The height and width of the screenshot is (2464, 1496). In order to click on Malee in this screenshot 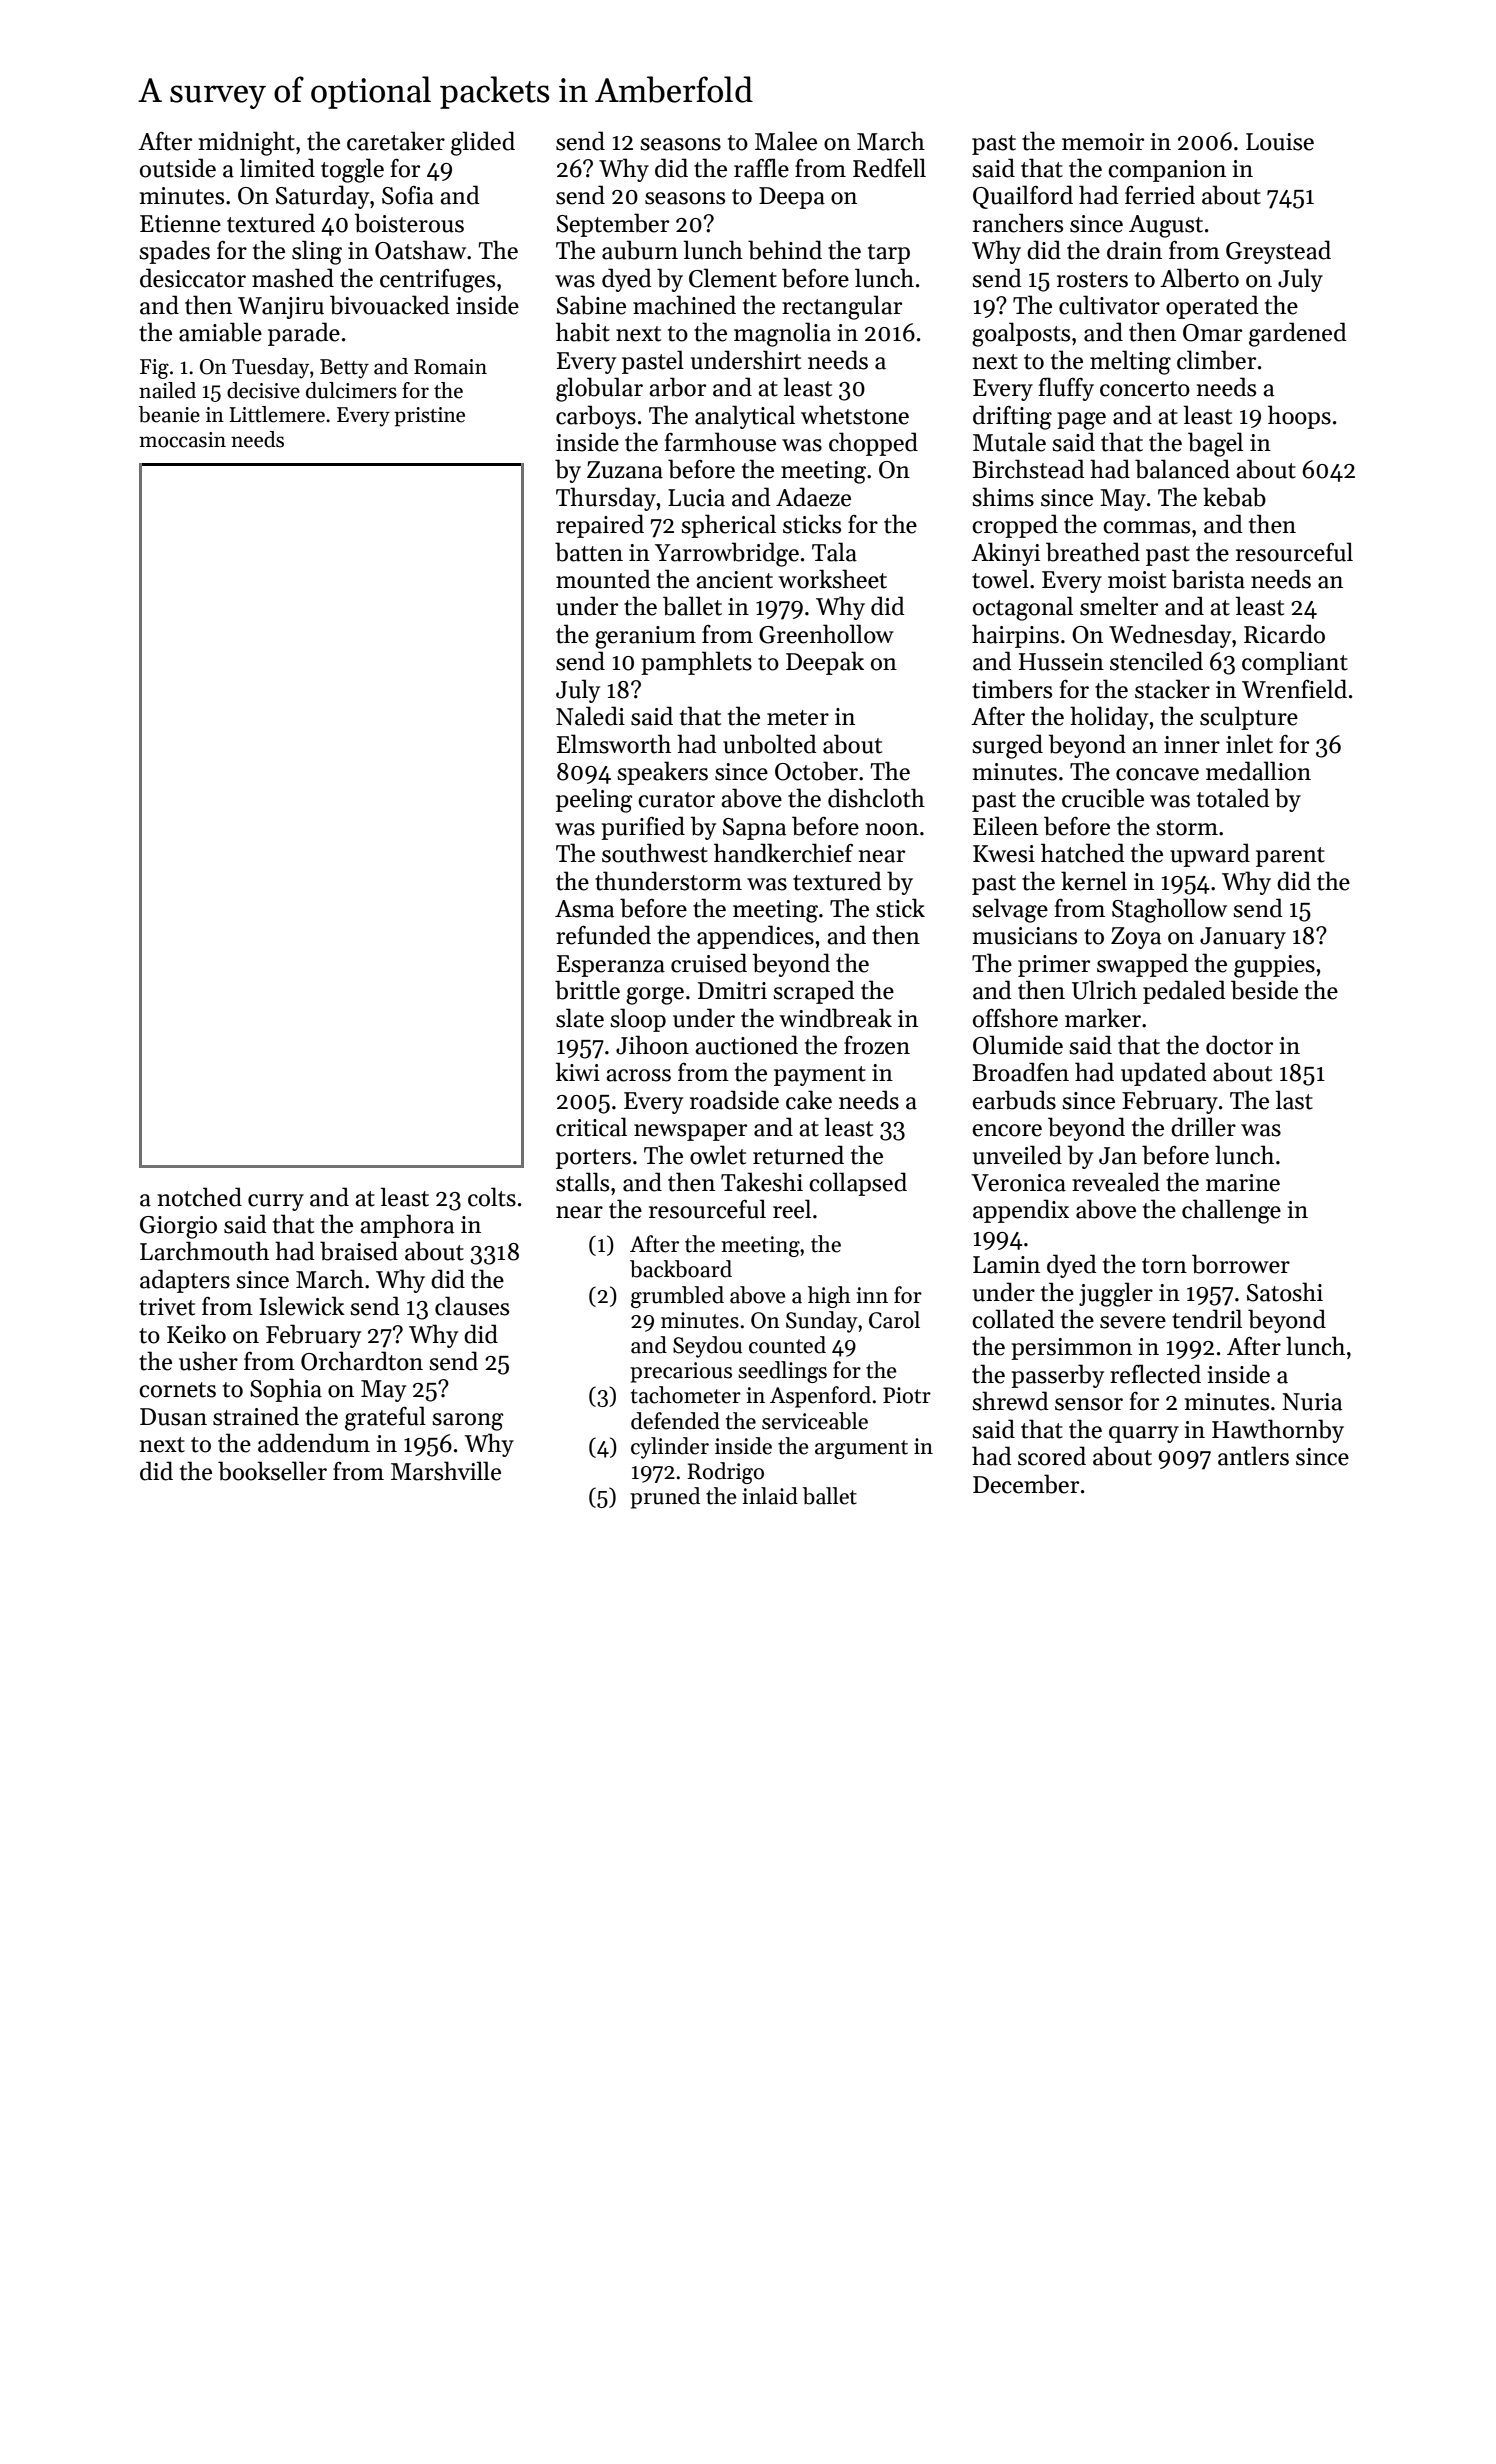, I will do `click(786, 141)`.
